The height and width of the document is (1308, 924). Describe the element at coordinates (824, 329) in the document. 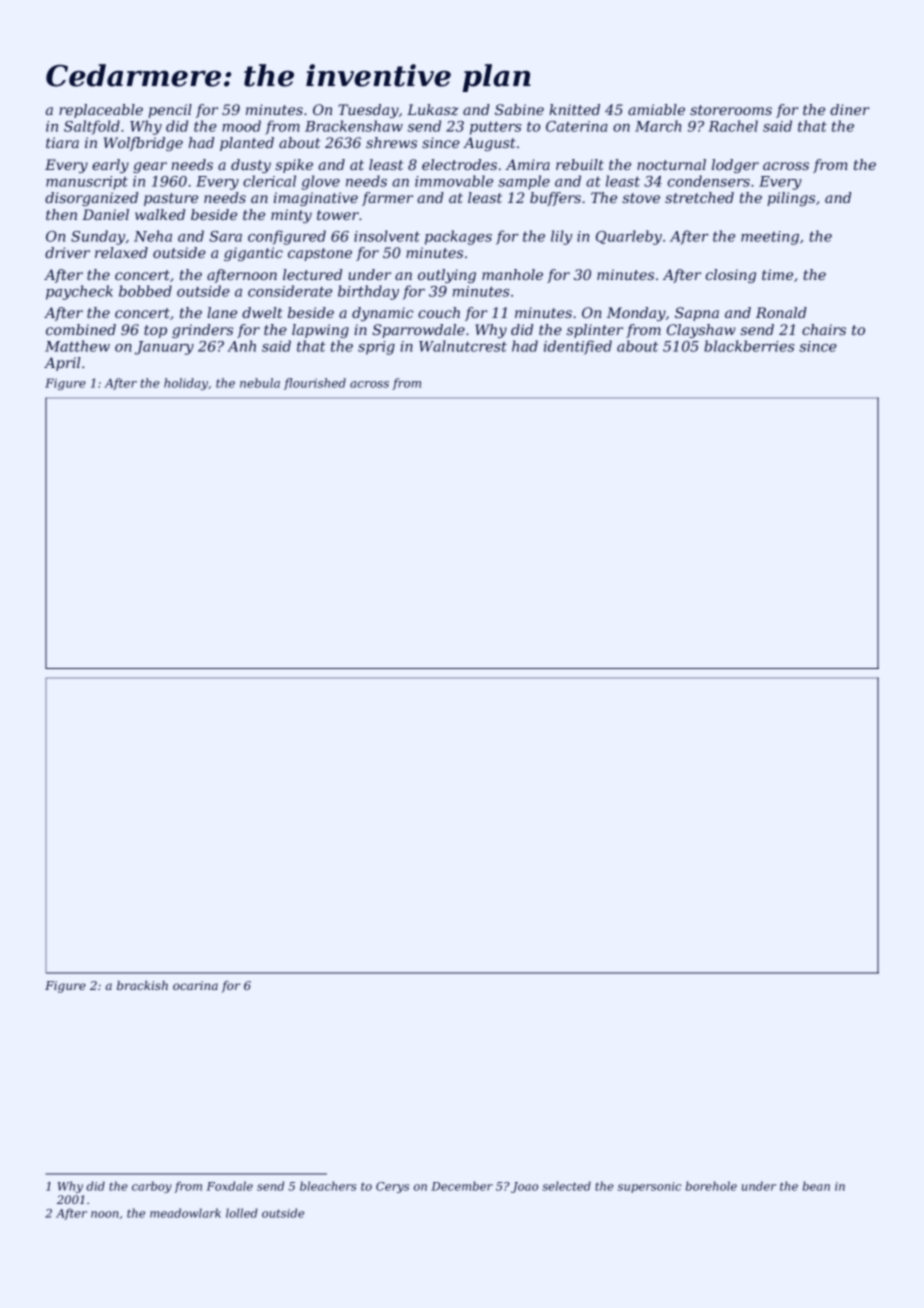

I see `chairs` at that location.
